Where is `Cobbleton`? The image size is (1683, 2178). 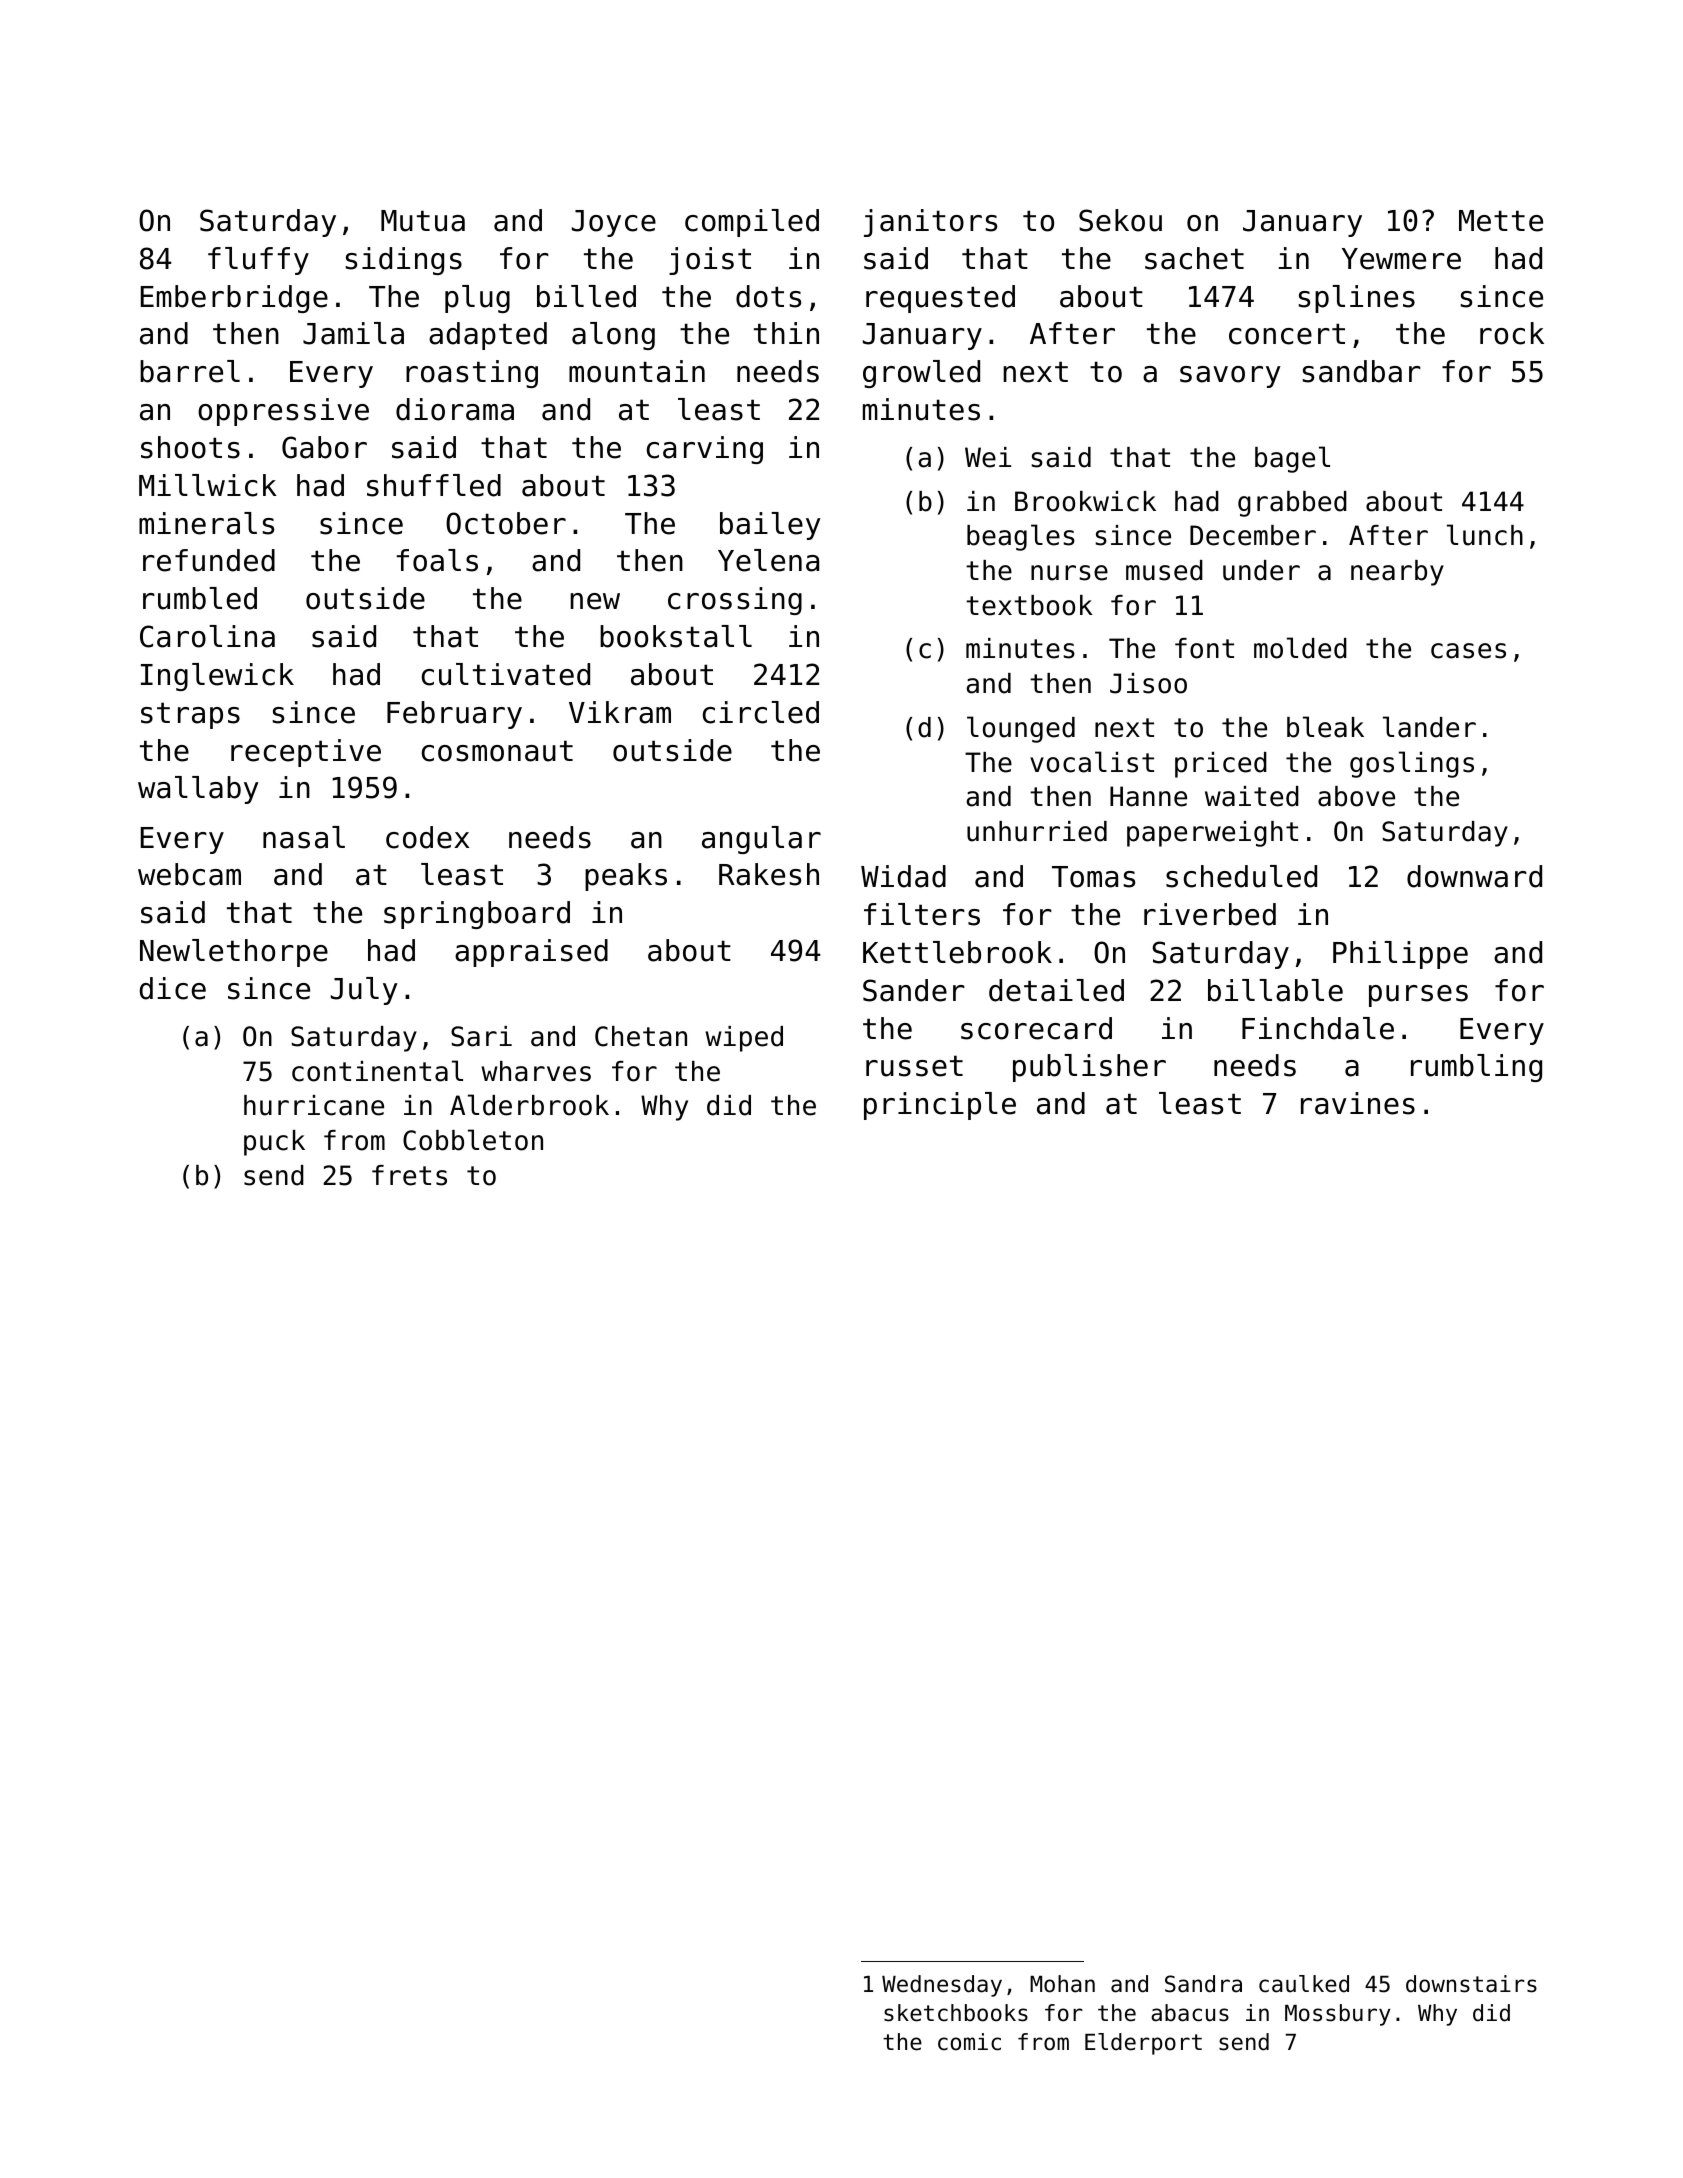 Cobbleton is located at coordinates (473, 1140).
